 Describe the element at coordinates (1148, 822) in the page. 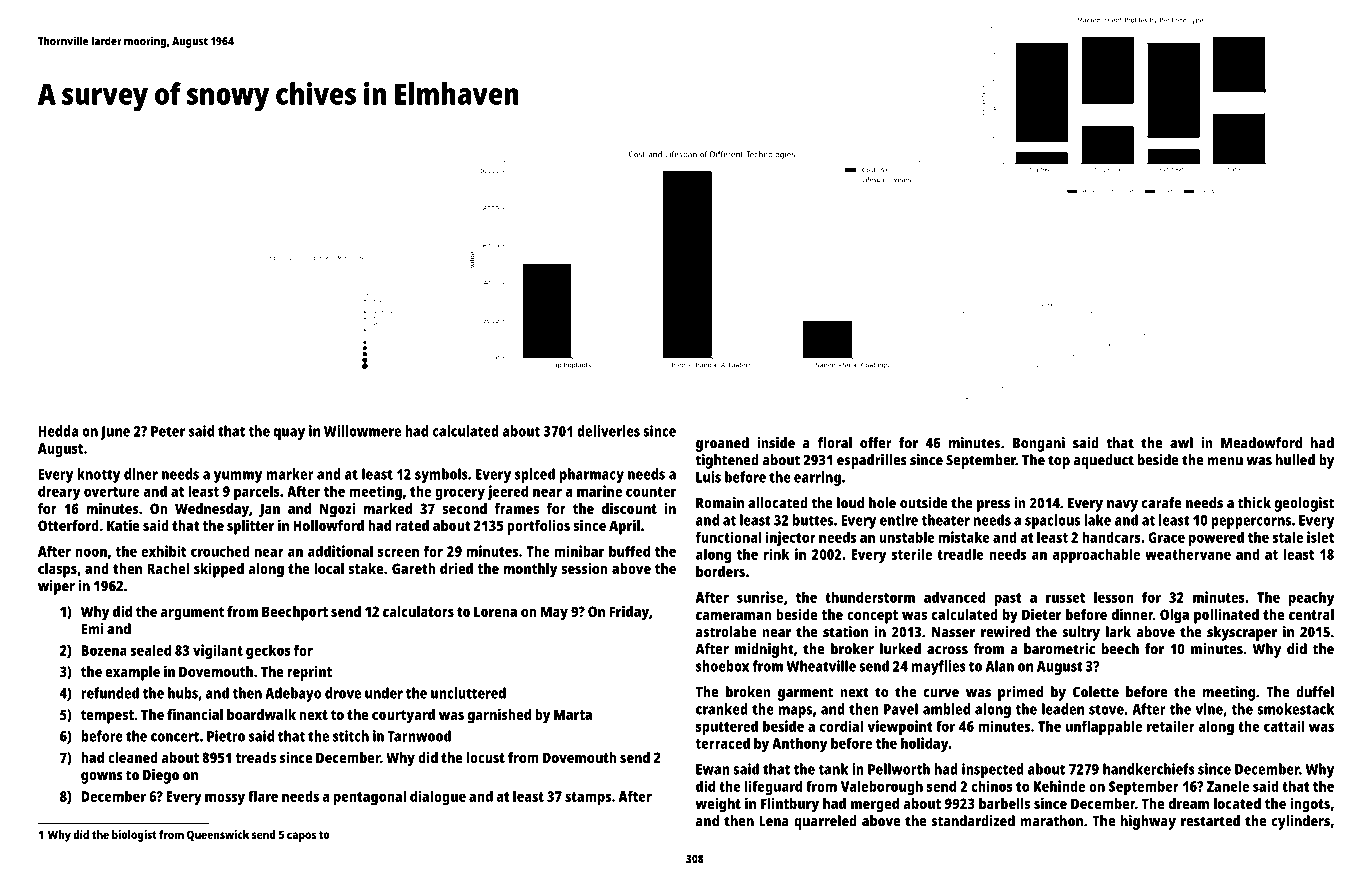

I see `highway` at that location.
